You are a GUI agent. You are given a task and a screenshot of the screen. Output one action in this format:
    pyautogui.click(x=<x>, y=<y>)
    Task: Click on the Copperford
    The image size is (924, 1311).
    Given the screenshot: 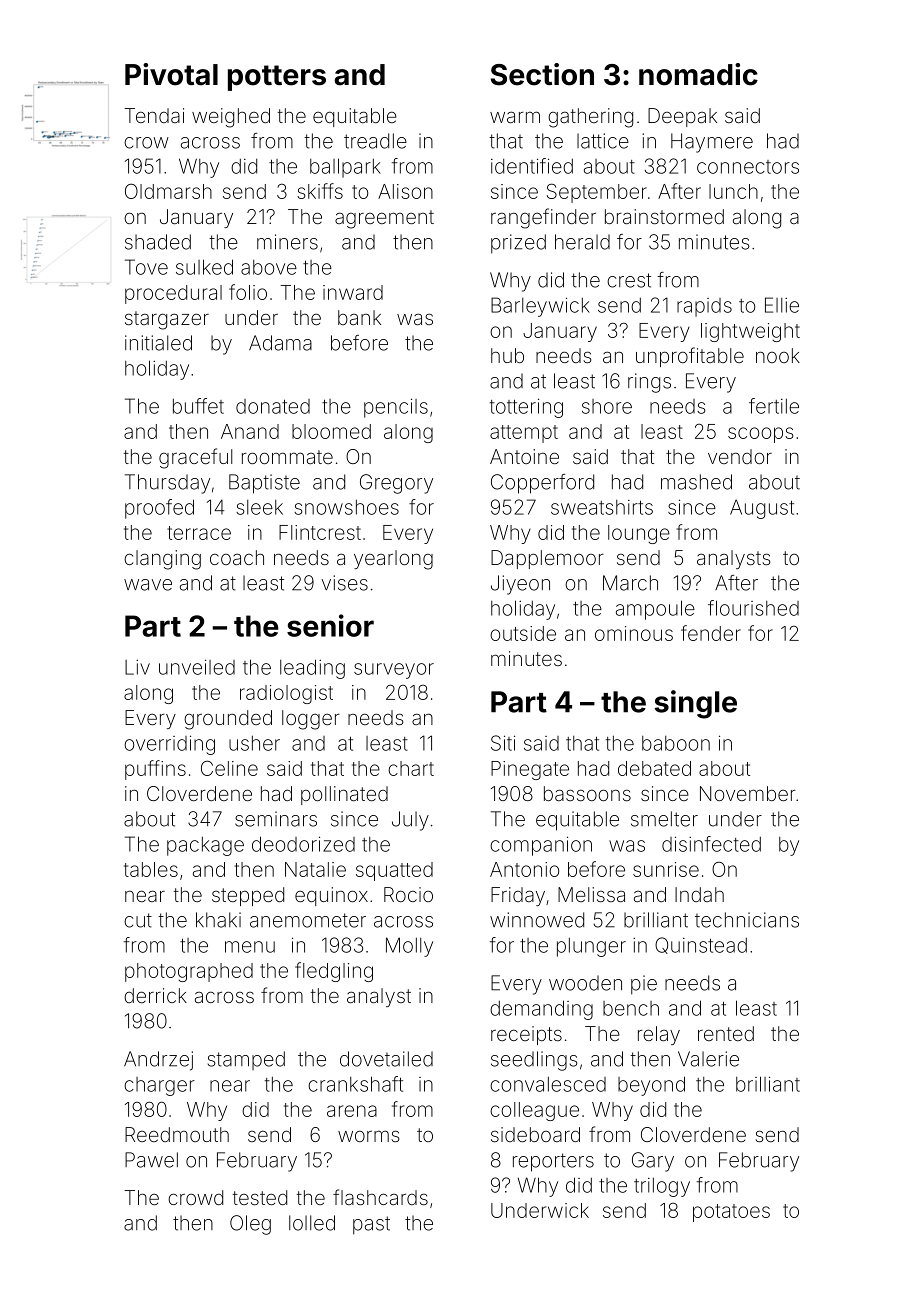 What is the action you would take?
    pyautogui.click(x=542, y=484)
